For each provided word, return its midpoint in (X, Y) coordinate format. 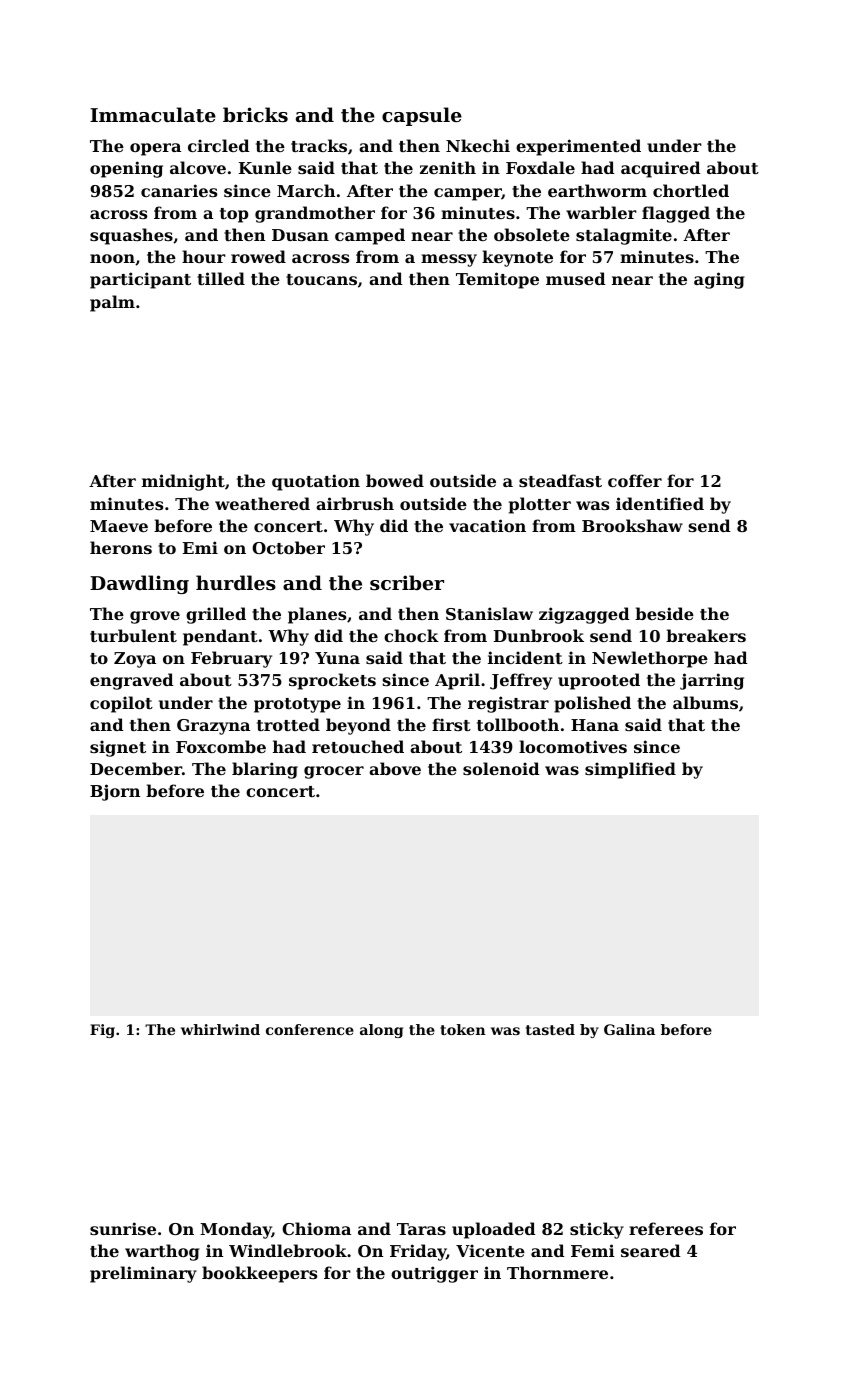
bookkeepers (259, 1274)
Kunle (265, 167)
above (395, 768)
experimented (578, 147)
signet (118, 748)
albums (705, 702)
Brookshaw (632, 525)
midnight (183, 482)
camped (370, 236)
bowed (395, 480)
